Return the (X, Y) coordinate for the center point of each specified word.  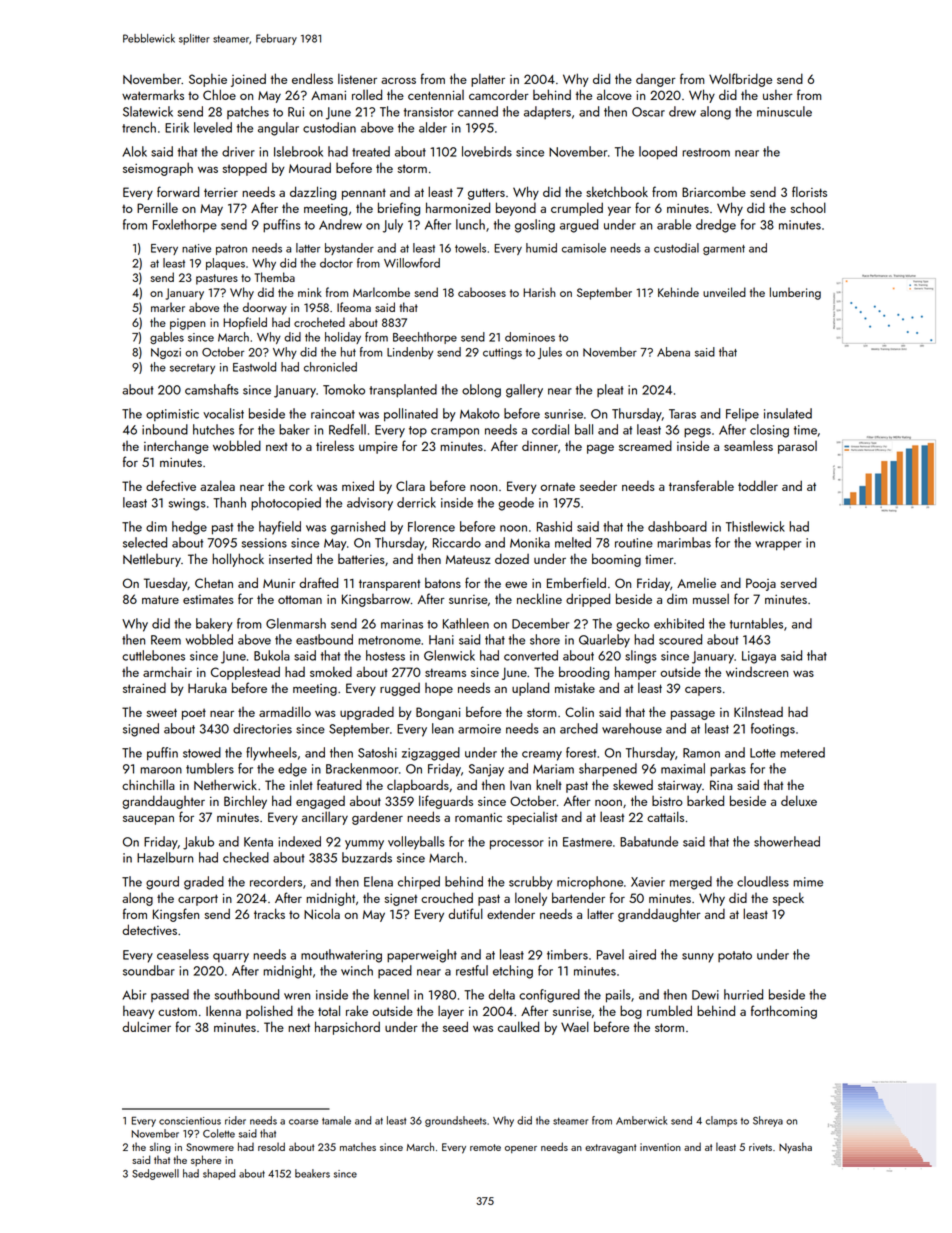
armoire (479, 729)
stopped (245, 169)
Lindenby (410, 353)
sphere (206, 1160)
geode (516, 504)
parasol (797, 447)
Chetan (214, 582)
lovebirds (487, 151)
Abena (673, 352)
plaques (225, 264)
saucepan (148, 820)
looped (658, 153)
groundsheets (455, 1121)
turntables (756, 623)
